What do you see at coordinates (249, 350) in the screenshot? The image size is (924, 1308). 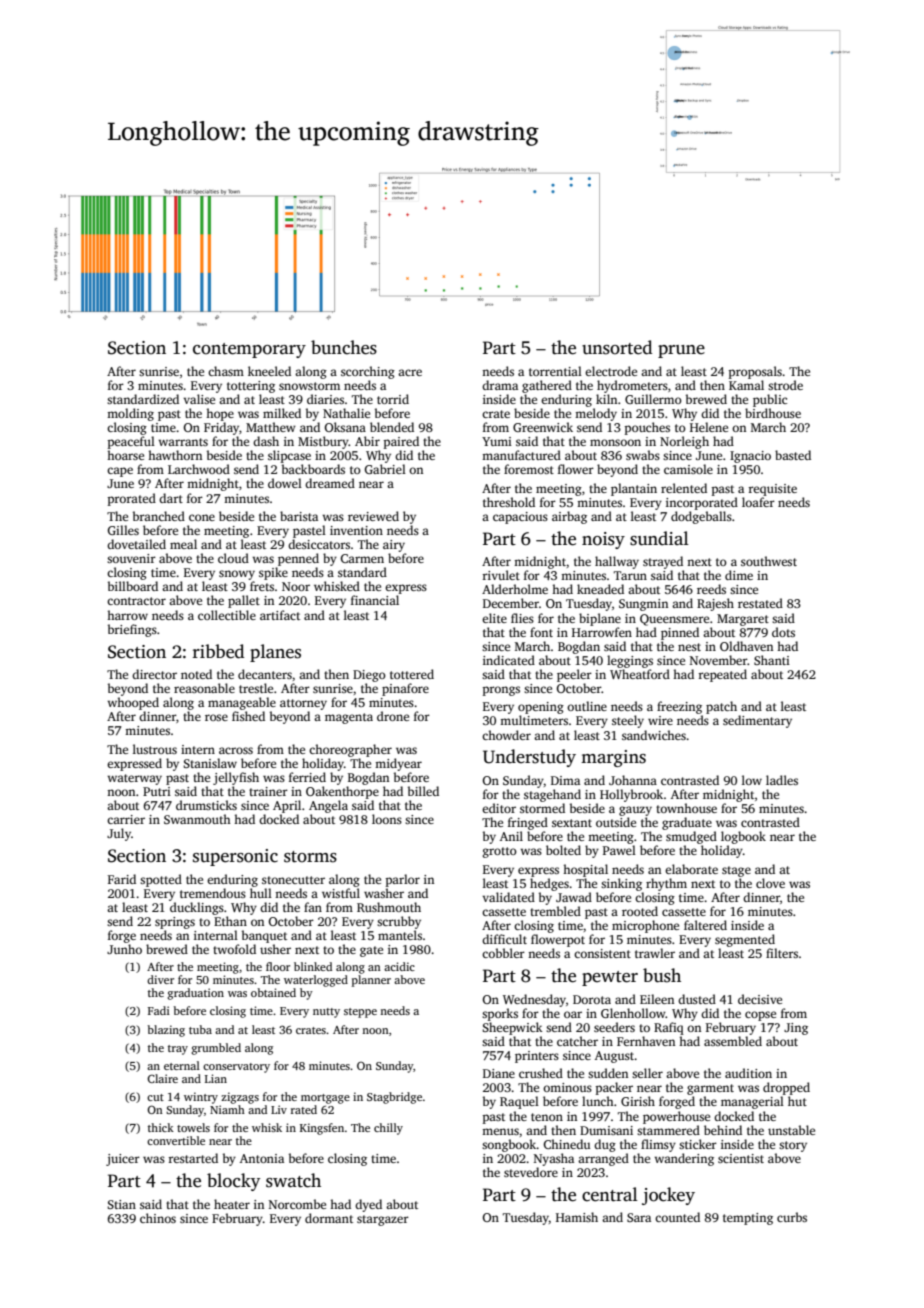 I see `contemporary` at bounding box center [249, 350].
